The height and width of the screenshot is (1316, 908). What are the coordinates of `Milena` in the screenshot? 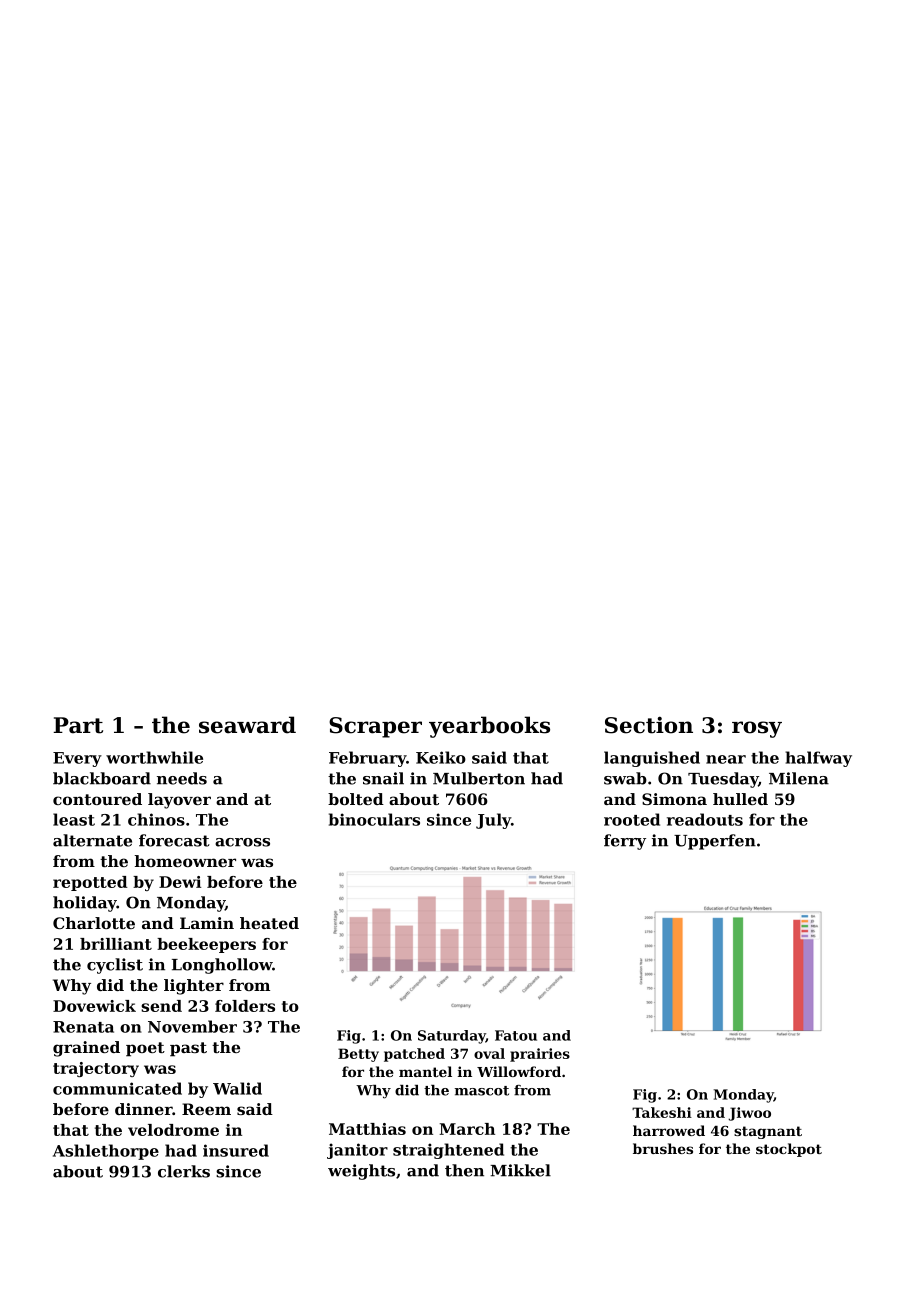 It's located at (799, 778).
